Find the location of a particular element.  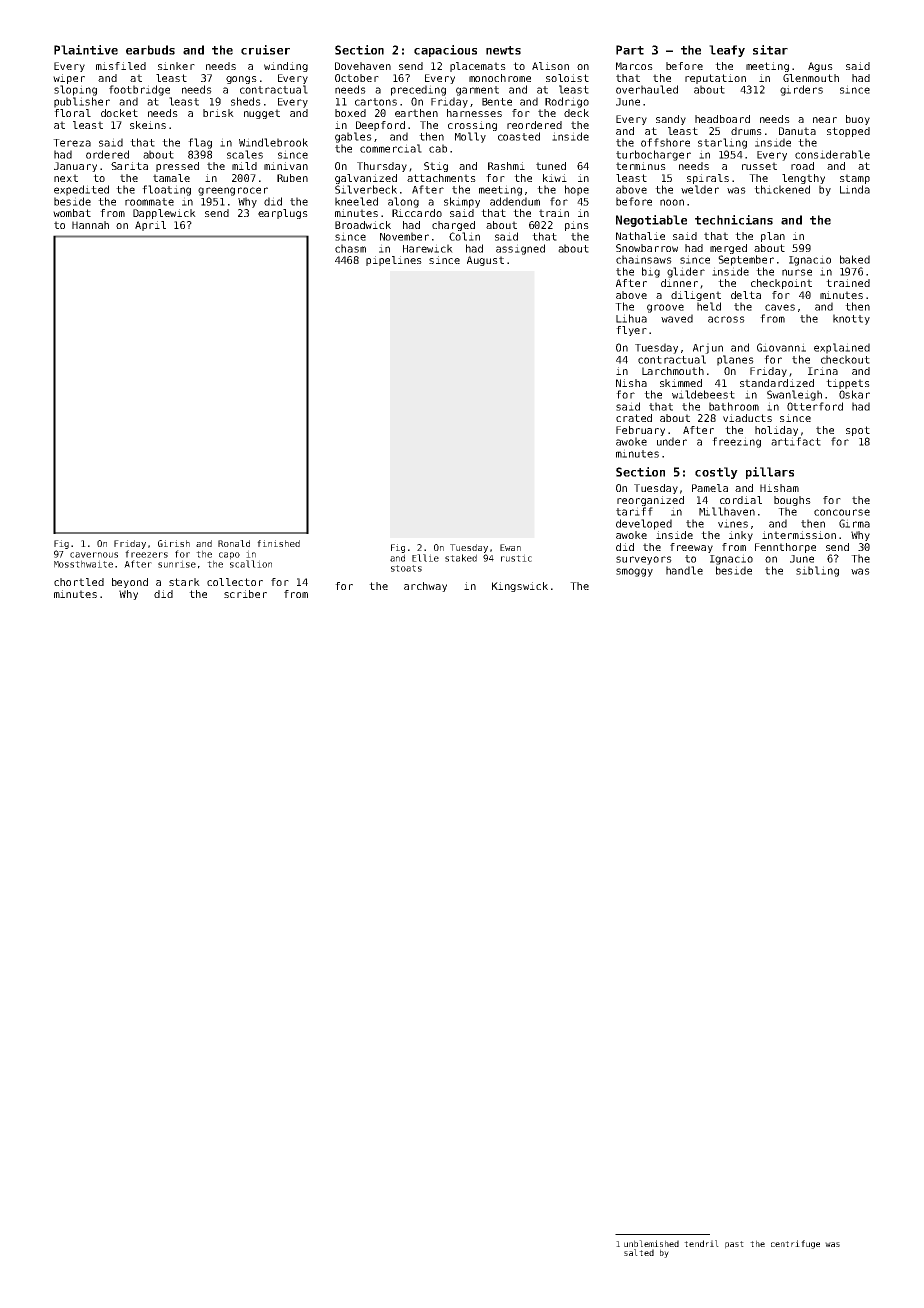

salted is located at coordinates (639, 1252).
